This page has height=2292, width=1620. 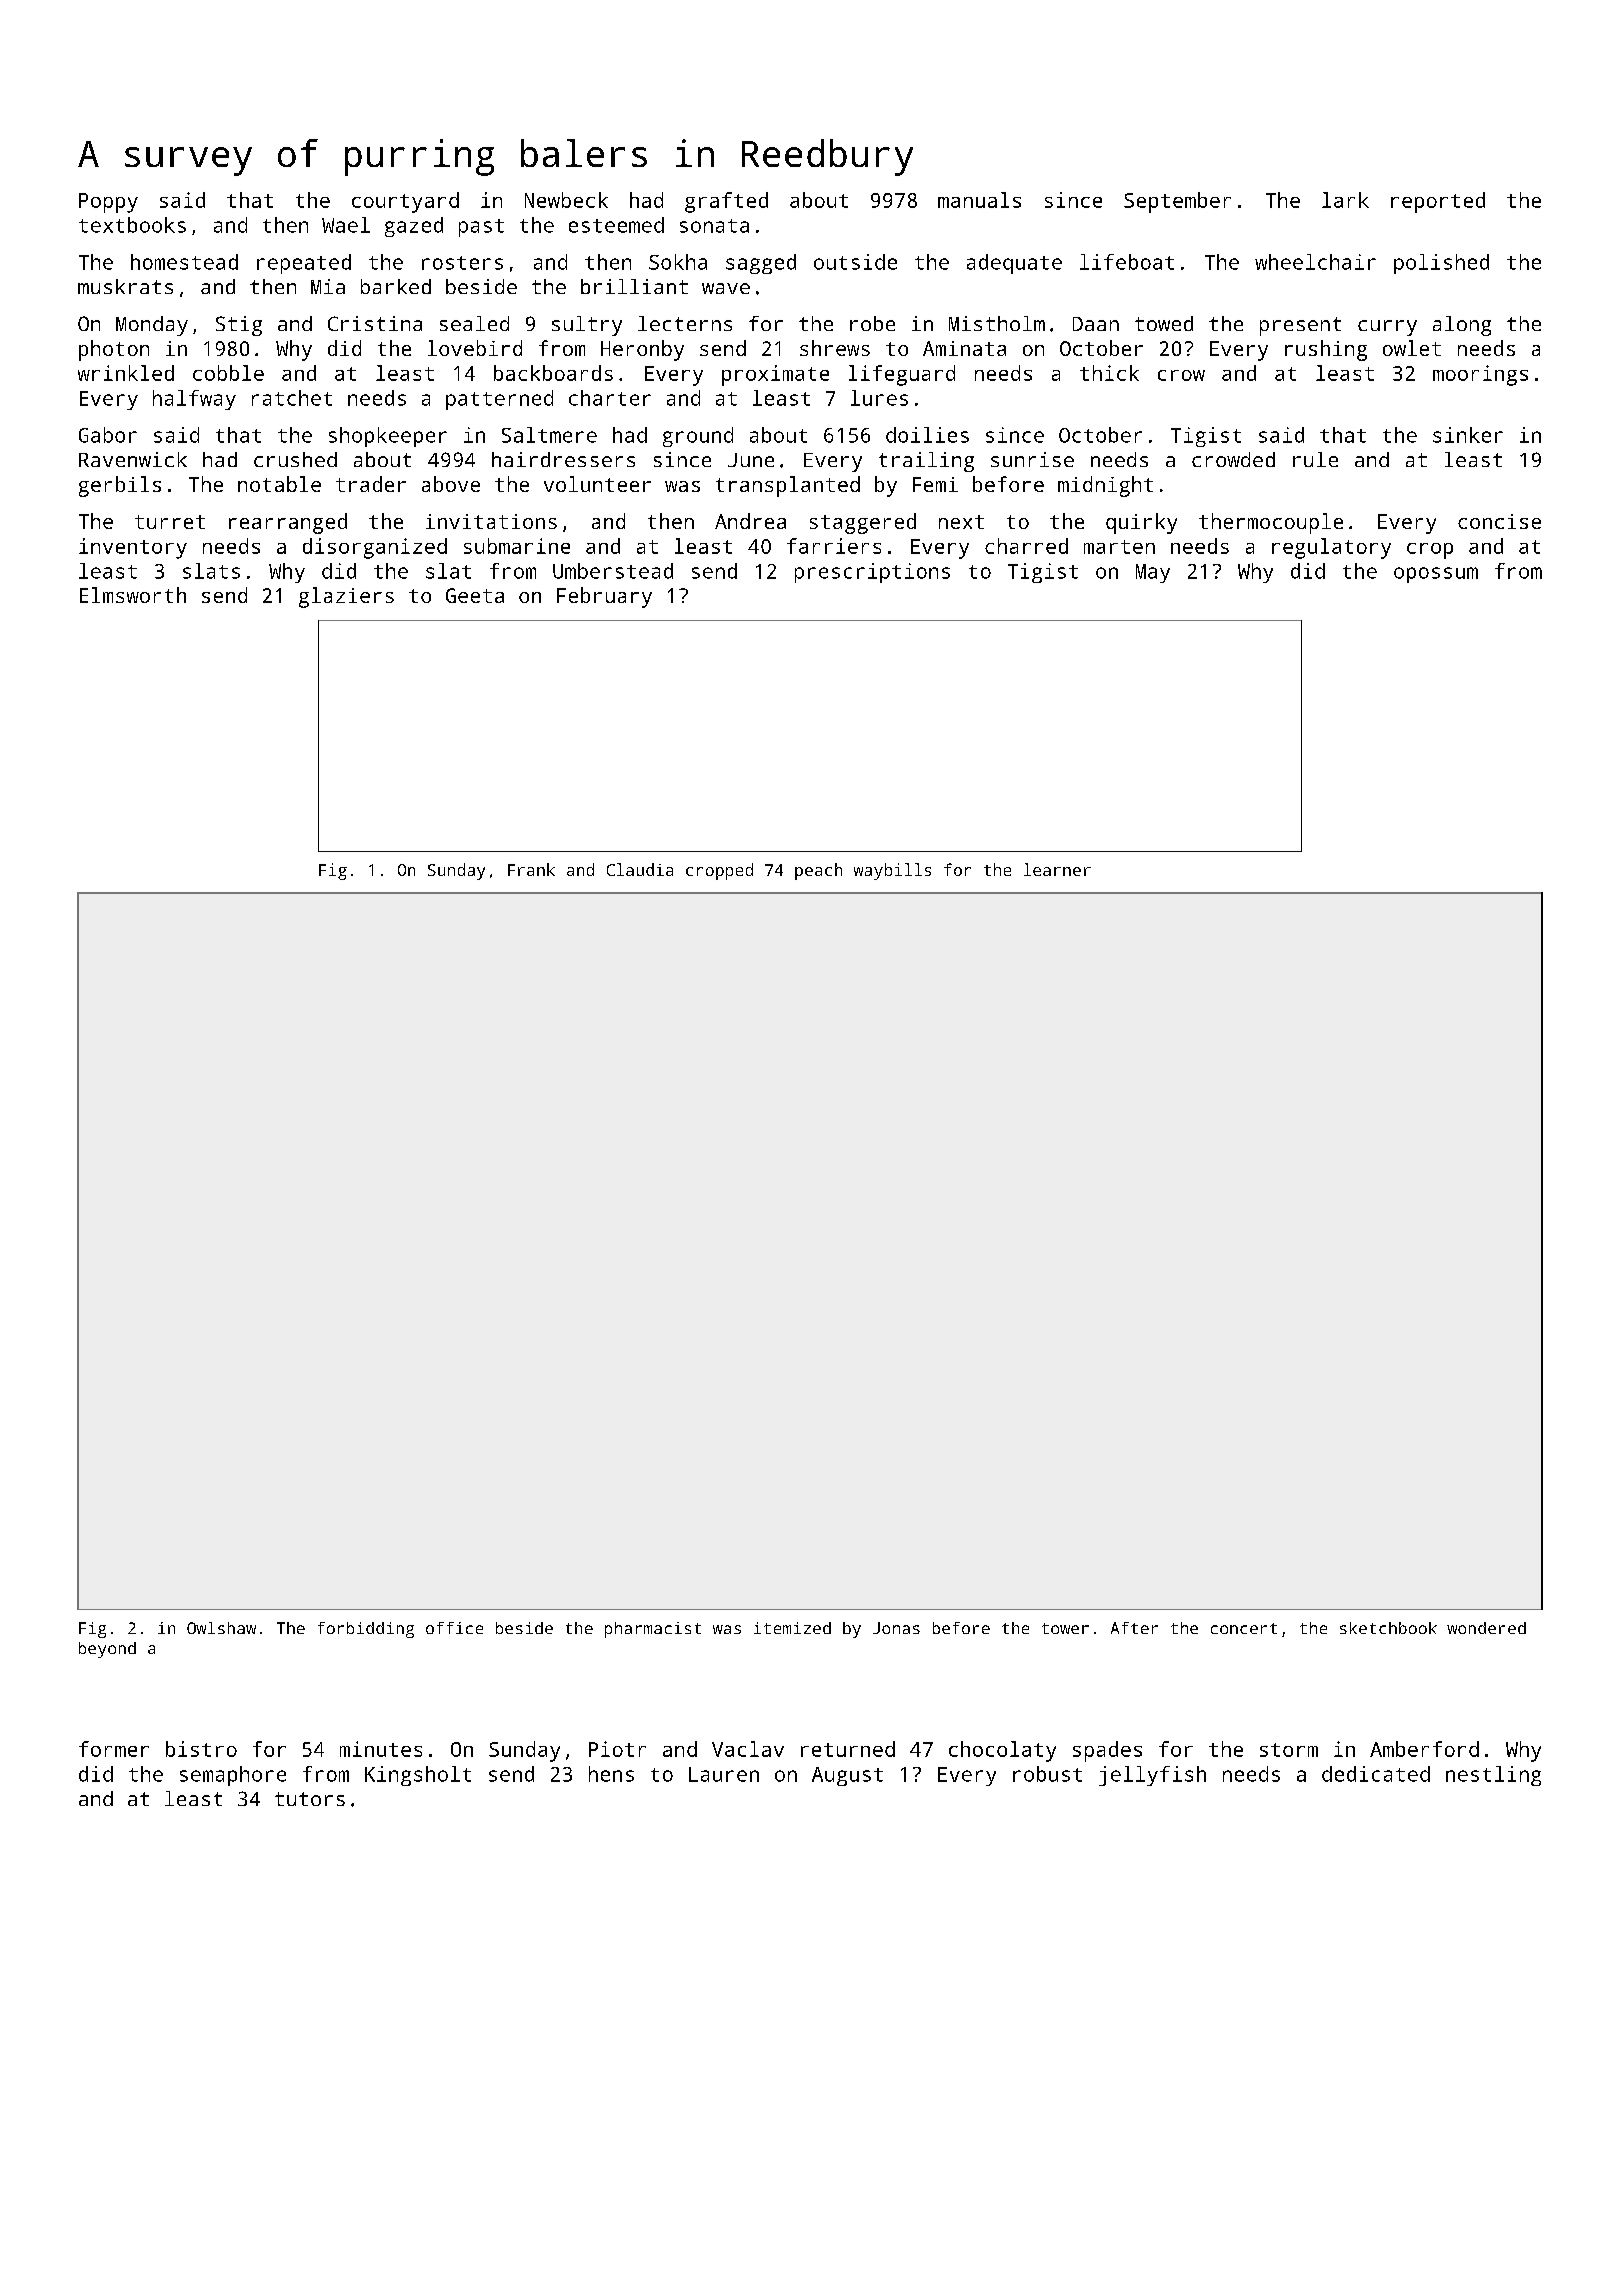 What do you see at coordinates (1486, 1628) in the page?
I see `wondered` at bounding box center [1486, 1628].
